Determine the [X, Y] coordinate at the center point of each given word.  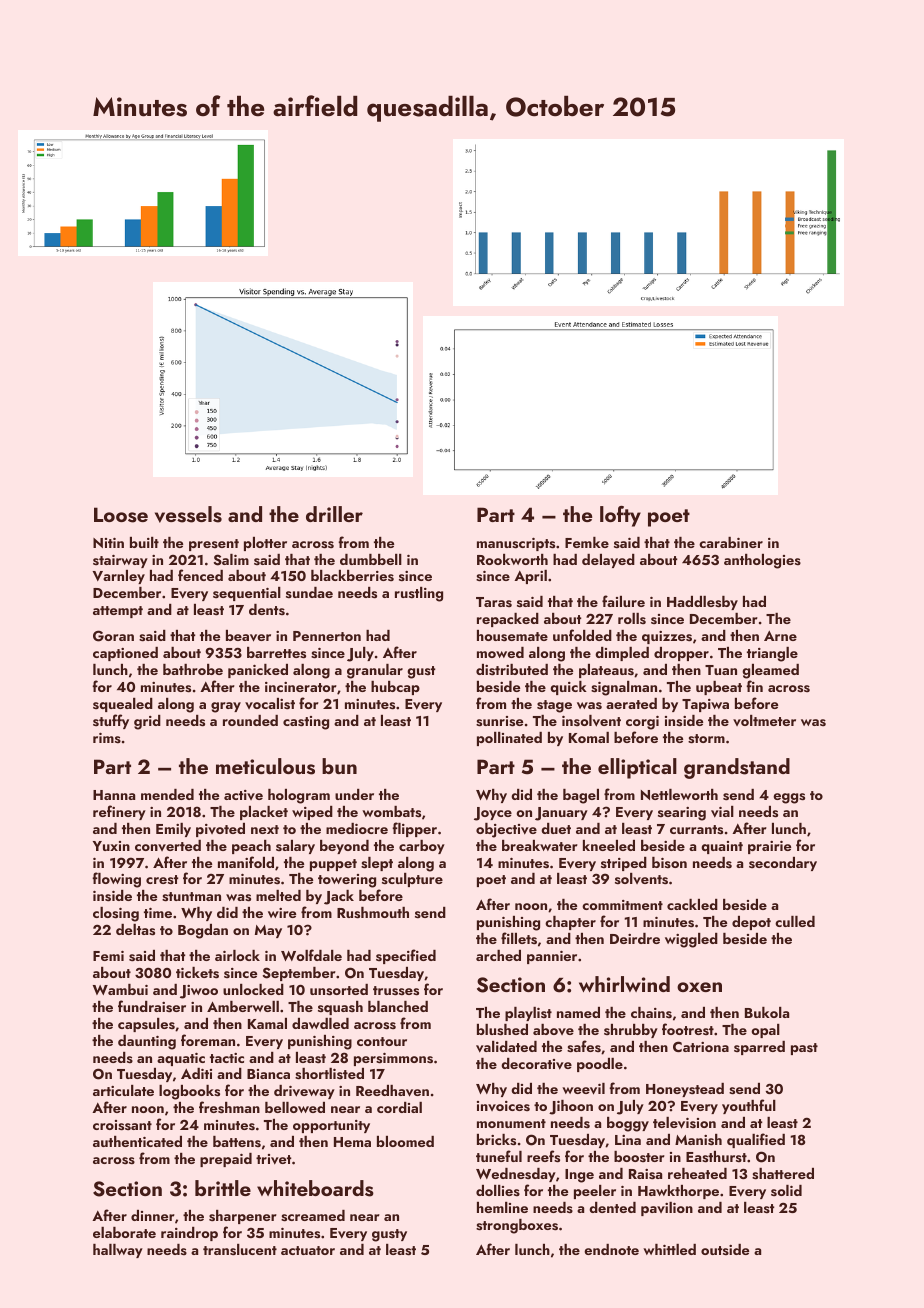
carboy [422, 847]
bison [669, 862]
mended [167, 794]
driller [334, 514]
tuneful [499, 1156]
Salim [231, 560]
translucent [240, 1250]
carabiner [731, 542]
